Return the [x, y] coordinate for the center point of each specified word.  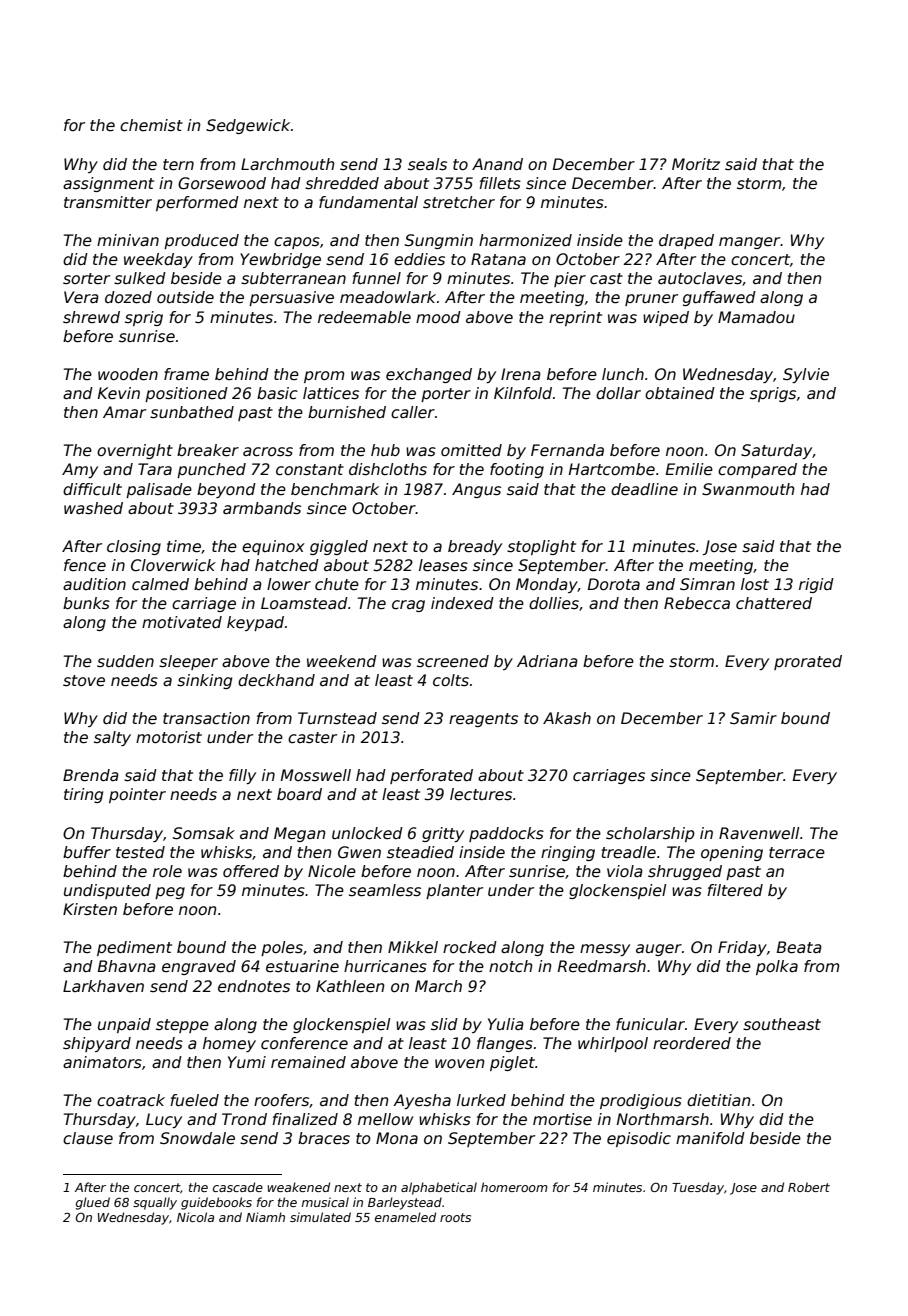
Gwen [359, 852]
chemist [151, 125]
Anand [497, 164]
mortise [562, 1119]
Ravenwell [759, 833]
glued [93, 1203]
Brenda [91, 775]
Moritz [696, 164]
